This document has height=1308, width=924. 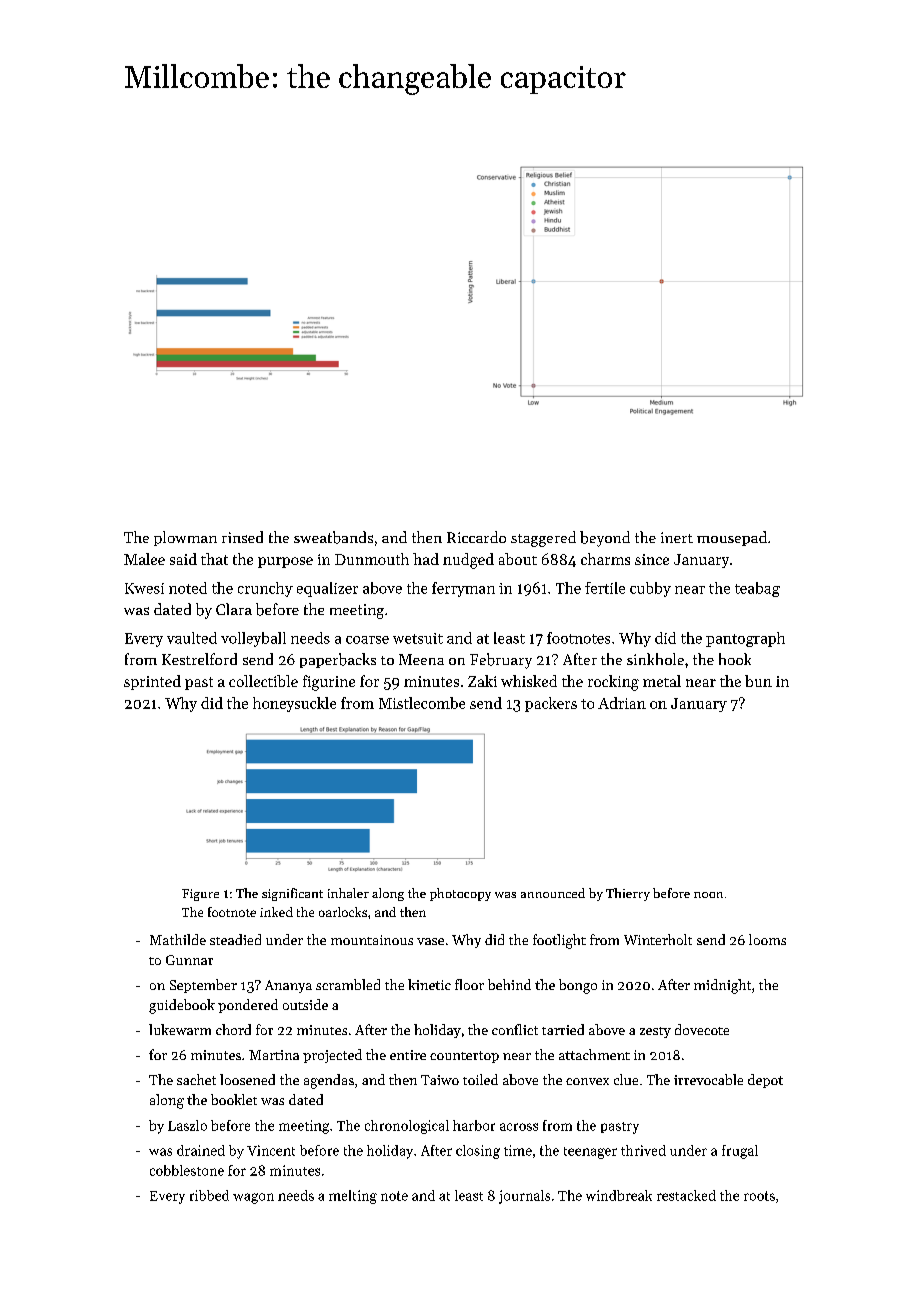 I want to click on cobblestone, so click(x=187, y=1170).
